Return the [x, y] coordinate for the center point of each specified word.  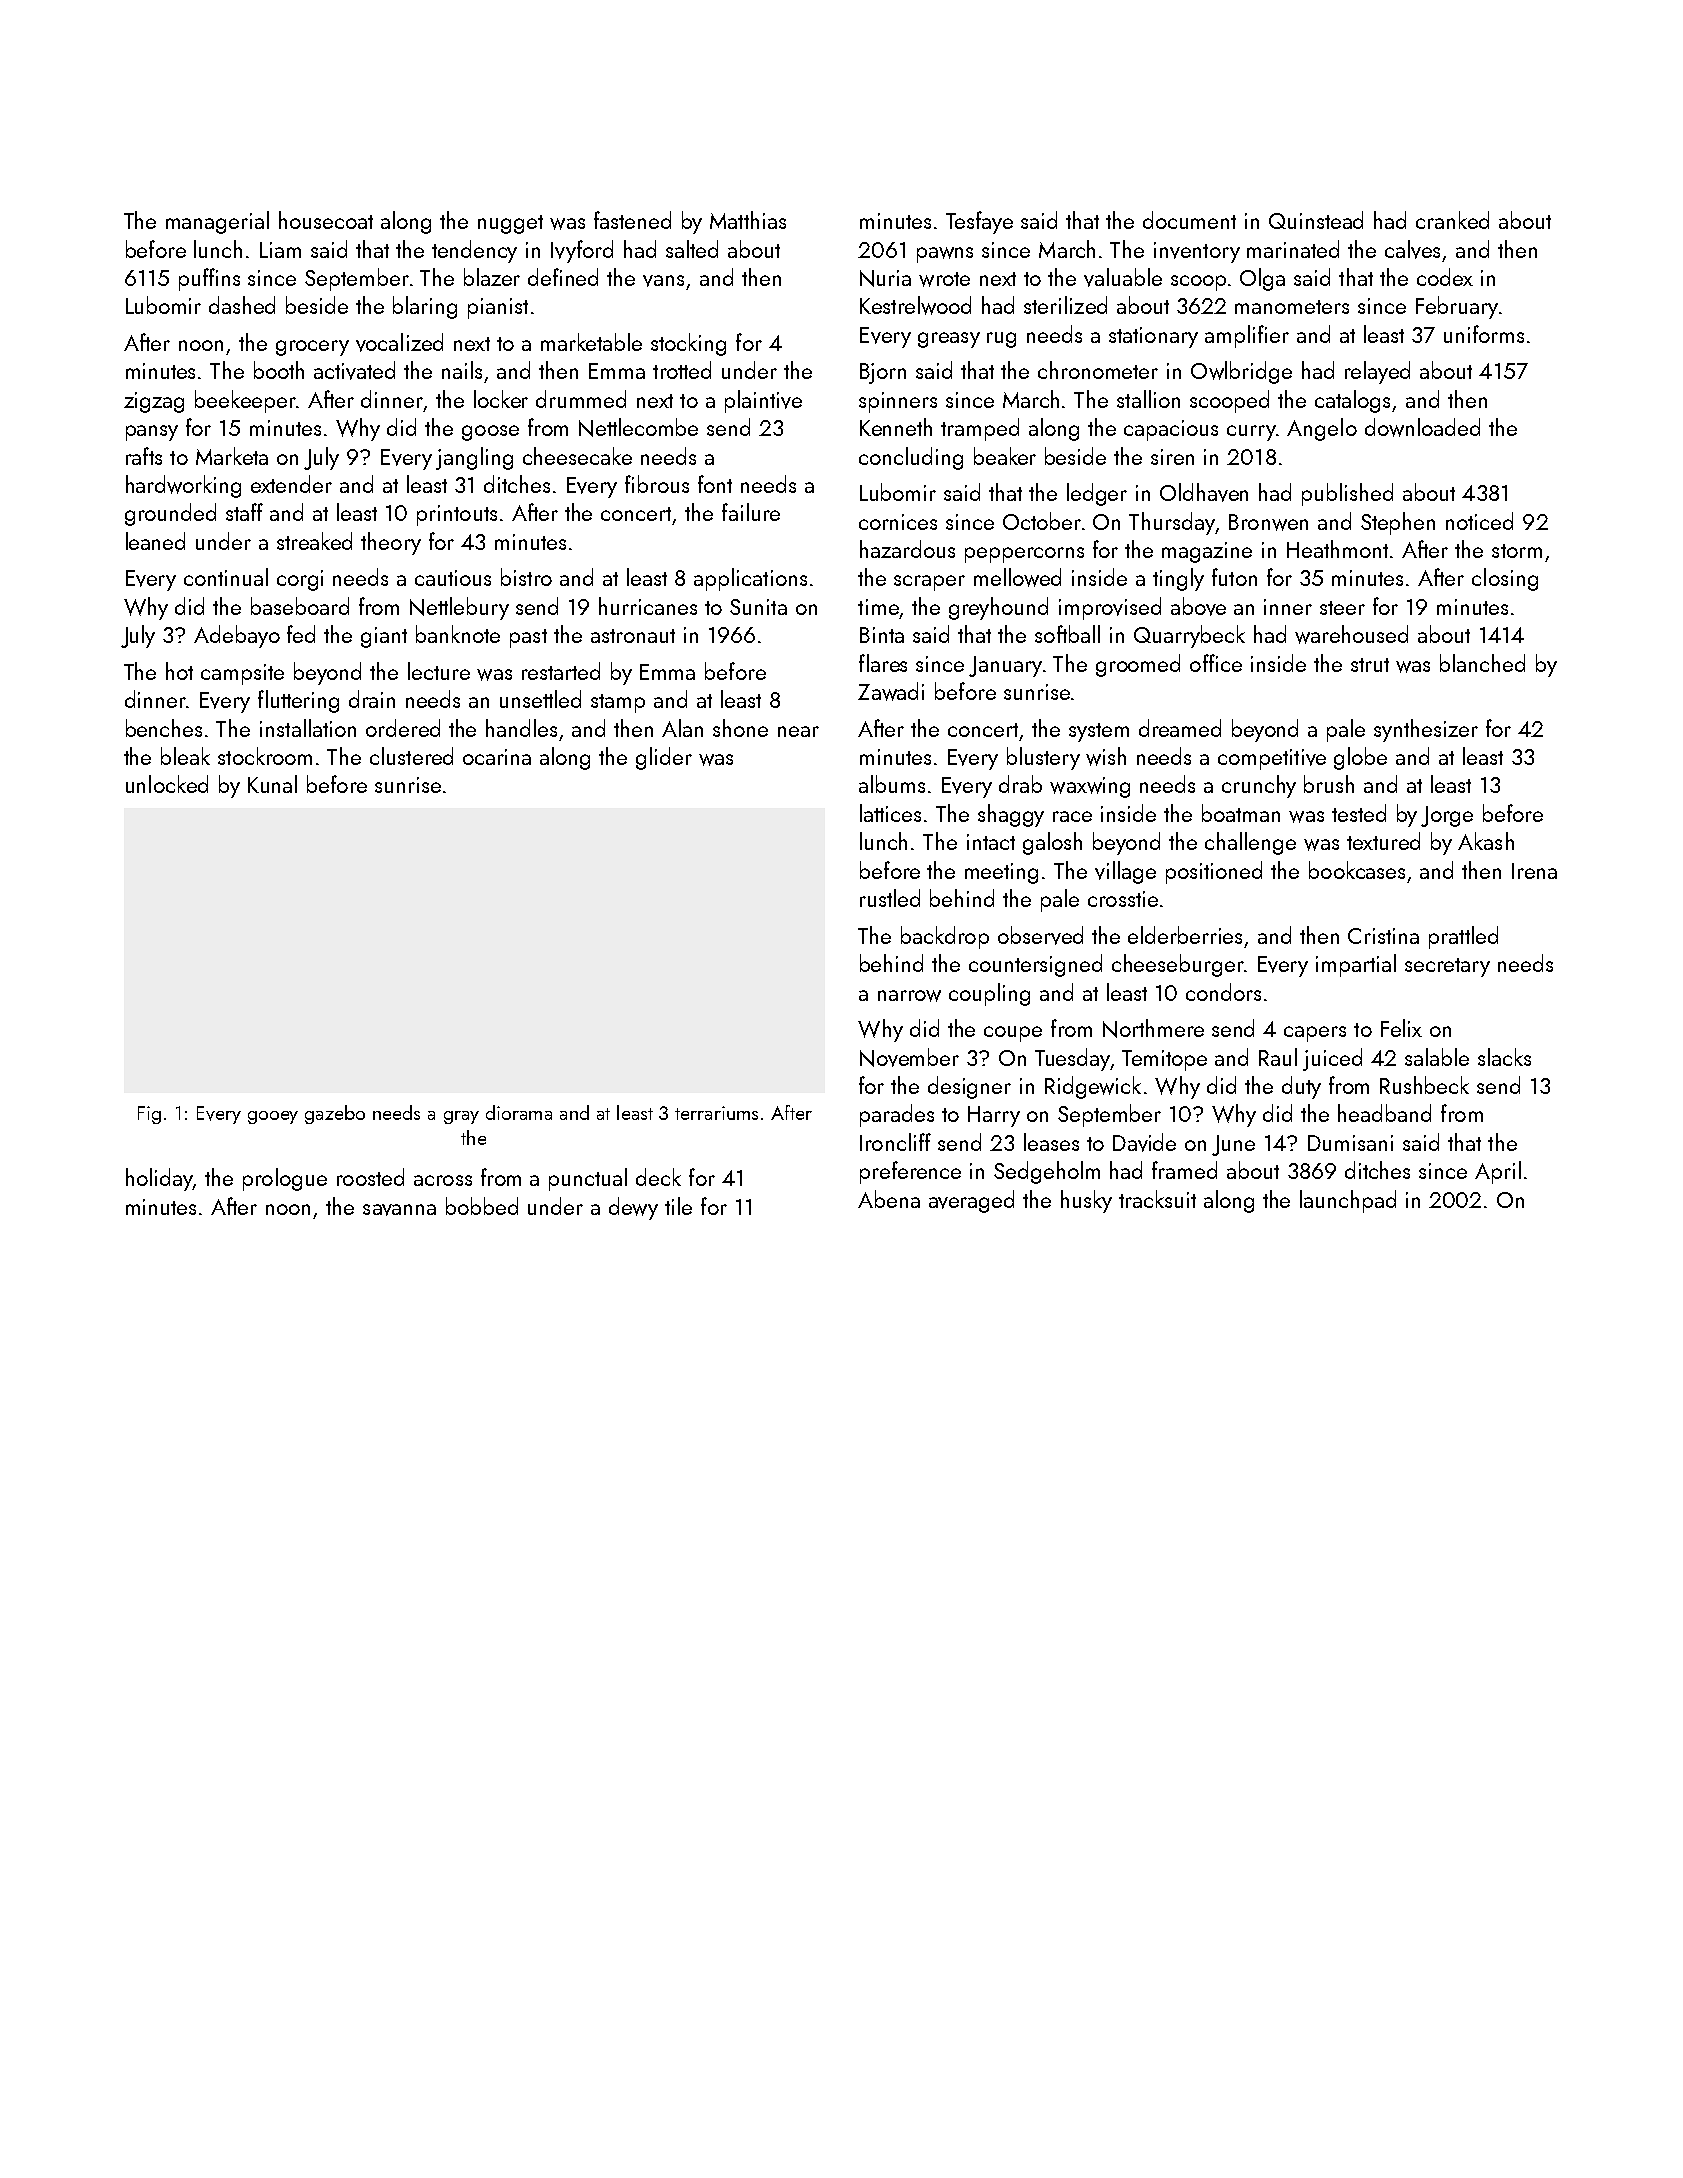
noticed [1479, 521]
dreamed [1180, 728]
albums [892, 784]
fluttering [298, 701]
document [1189, 220]
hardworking [183, 486]
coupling [989, 994]
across [443, 1180]
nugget [510, 224]
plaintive [763, 401]
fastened [632, 220]
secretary [1447, 967]
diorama [519, 1112]
